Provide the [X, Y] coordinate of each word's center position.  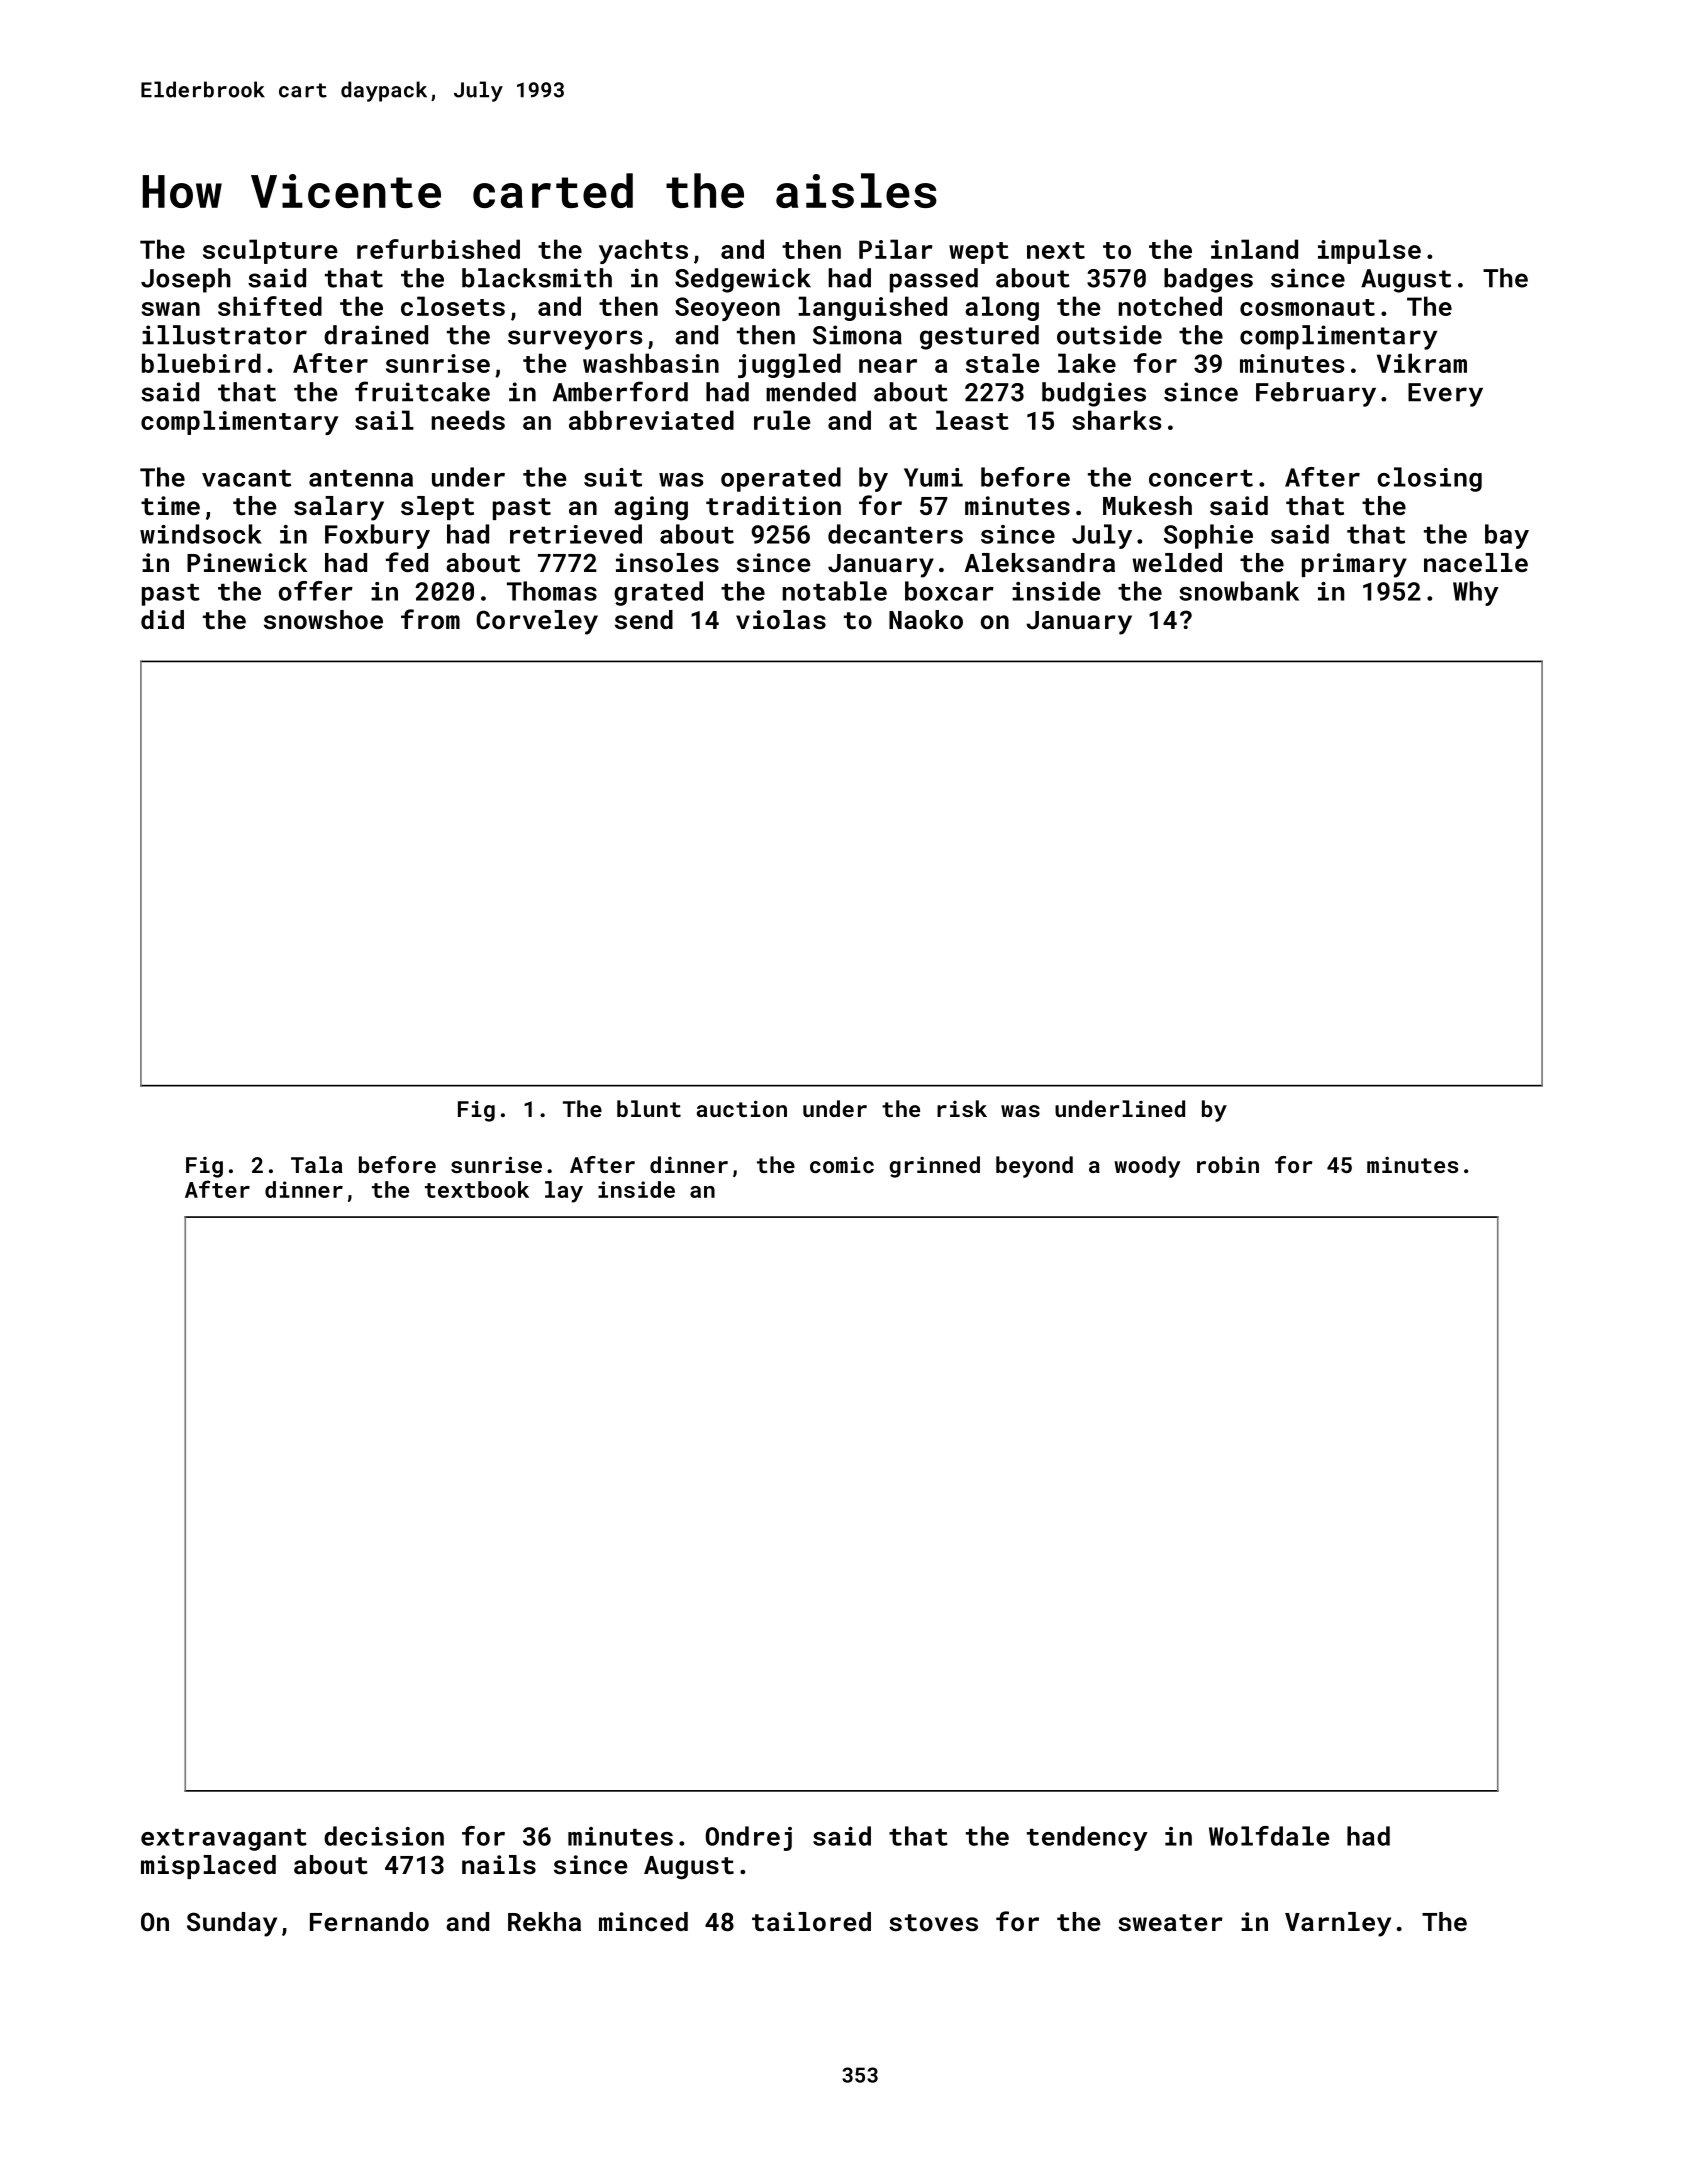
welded [1177, 562]
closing [1429, 479]
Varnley [1338, 1924]
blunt [649, 1108]
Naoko [926, 619]
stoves [933, 1922]
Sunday [232, 1924]
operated [781, 479]
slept [437, 508]
